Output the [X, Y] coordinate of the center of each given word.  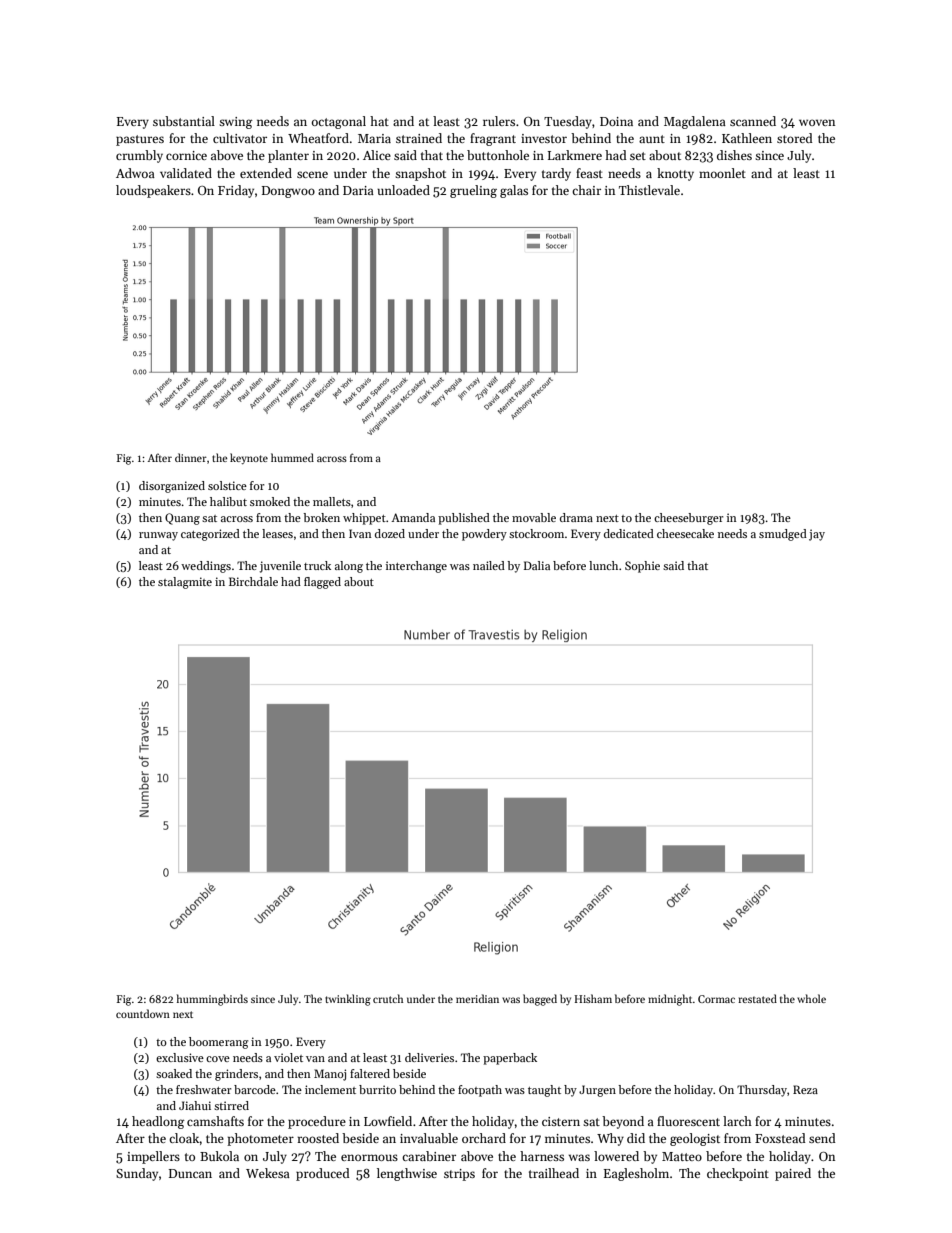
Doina [616, 121]
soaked [174, 1073]
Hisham [593, 998]
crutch [388, 998]
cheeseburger [688, 519]
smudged [783, 535]
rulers [499, 121]
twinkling [348, 1000]
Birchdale [253, 581]
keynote [249, 458]
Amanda [413, 517]
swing [236, 123]
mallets [332, 501]
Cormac [716, 999]
